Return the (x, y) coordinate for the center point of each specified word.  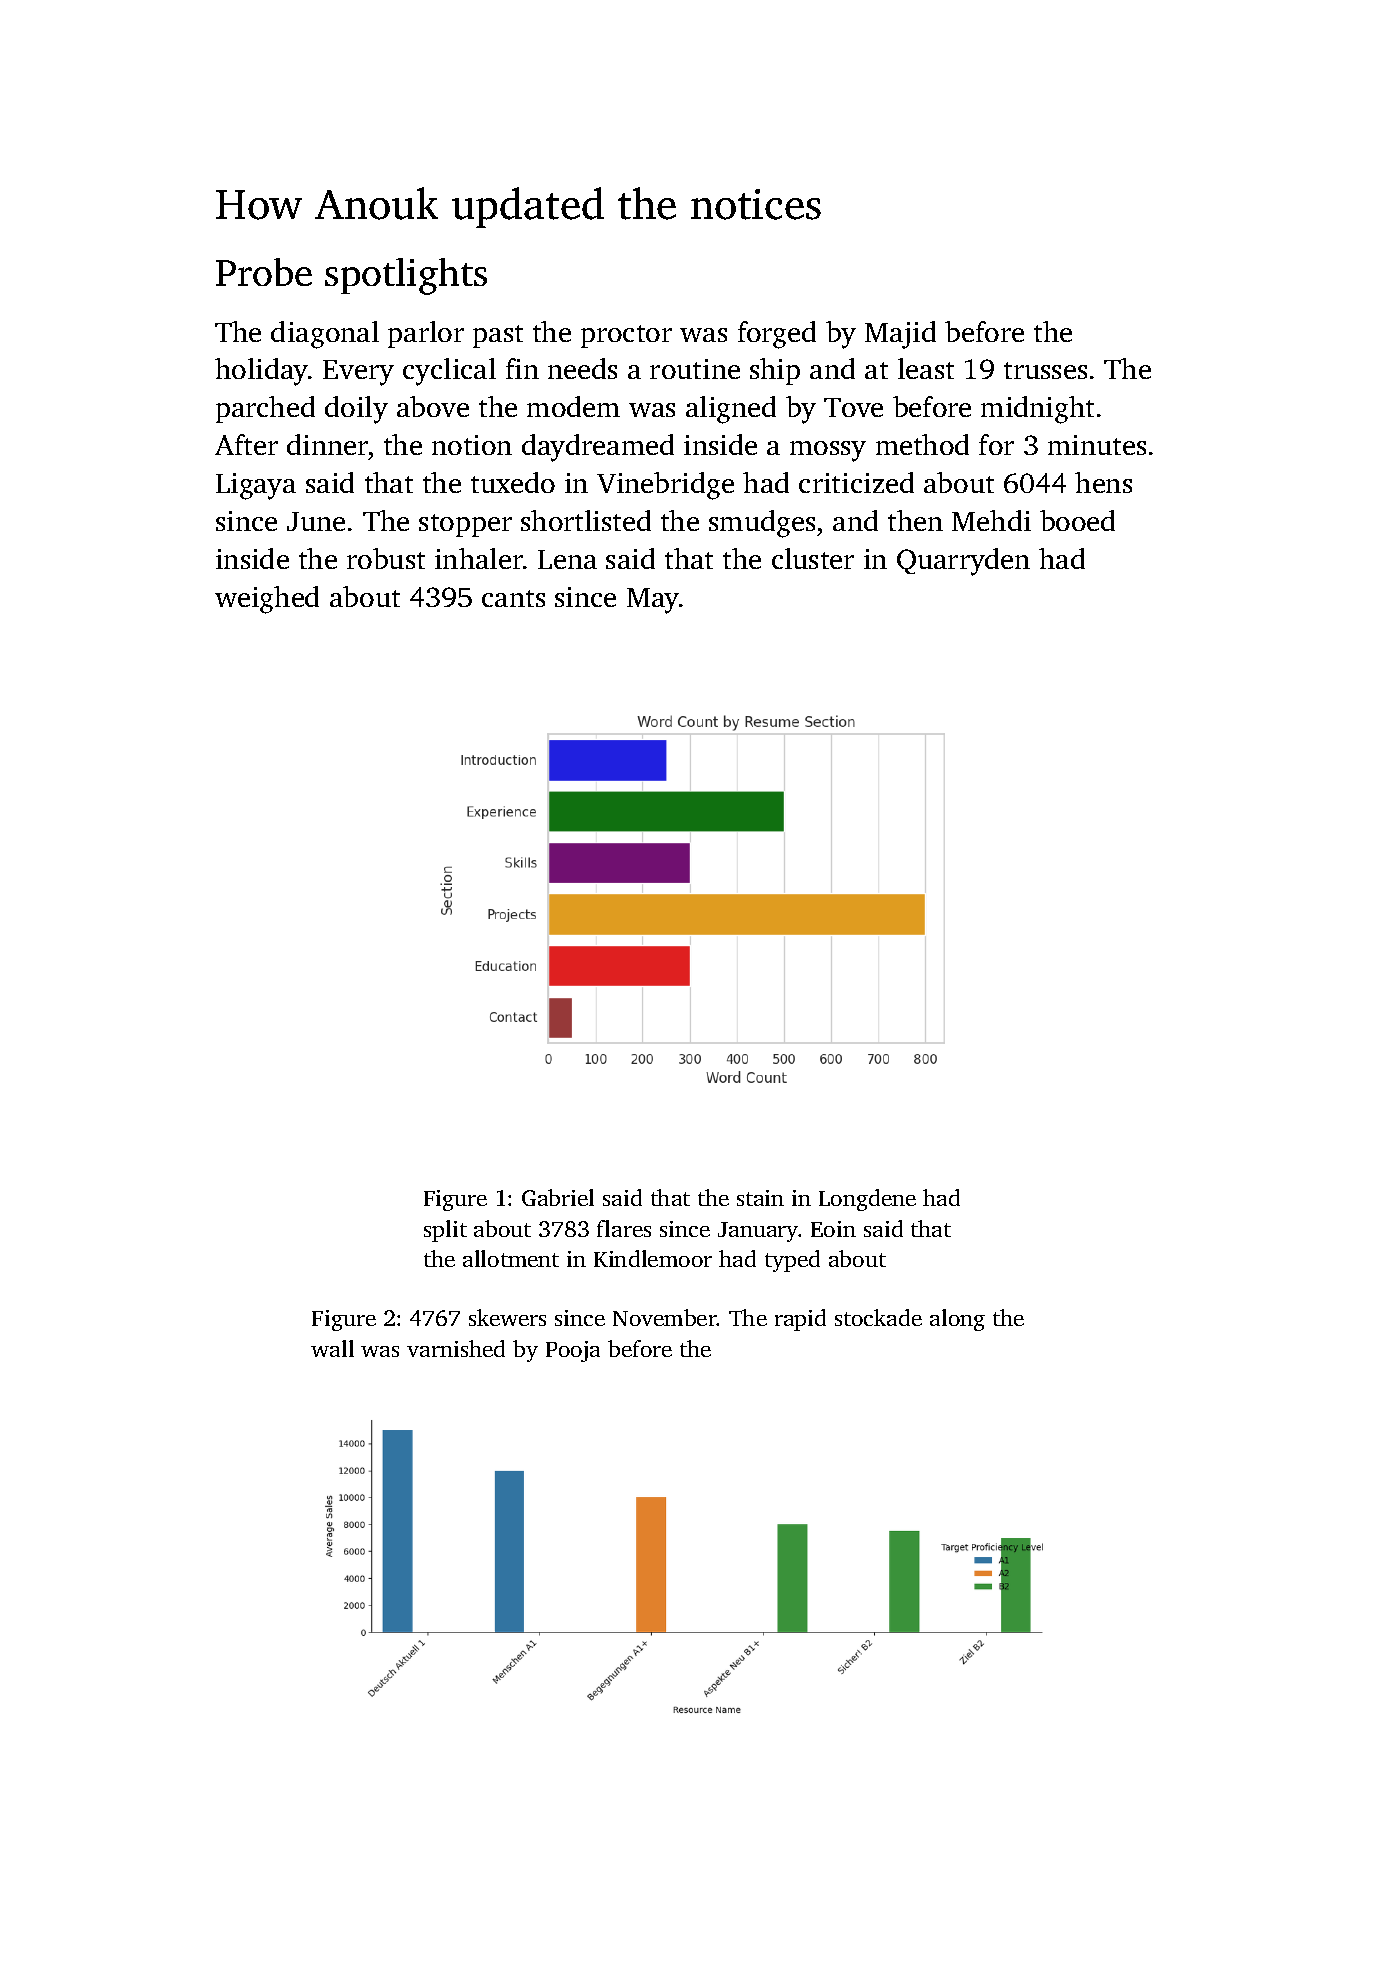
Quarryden (963, 562)
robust (386, 558)
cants (513, 598)
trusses (1045, 370)
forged (777, 335)
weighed (267, 600)
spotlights (406, 276)
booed (1077, 520)
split (445, 1231)
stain (760, 1198)
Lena (567, 559)
